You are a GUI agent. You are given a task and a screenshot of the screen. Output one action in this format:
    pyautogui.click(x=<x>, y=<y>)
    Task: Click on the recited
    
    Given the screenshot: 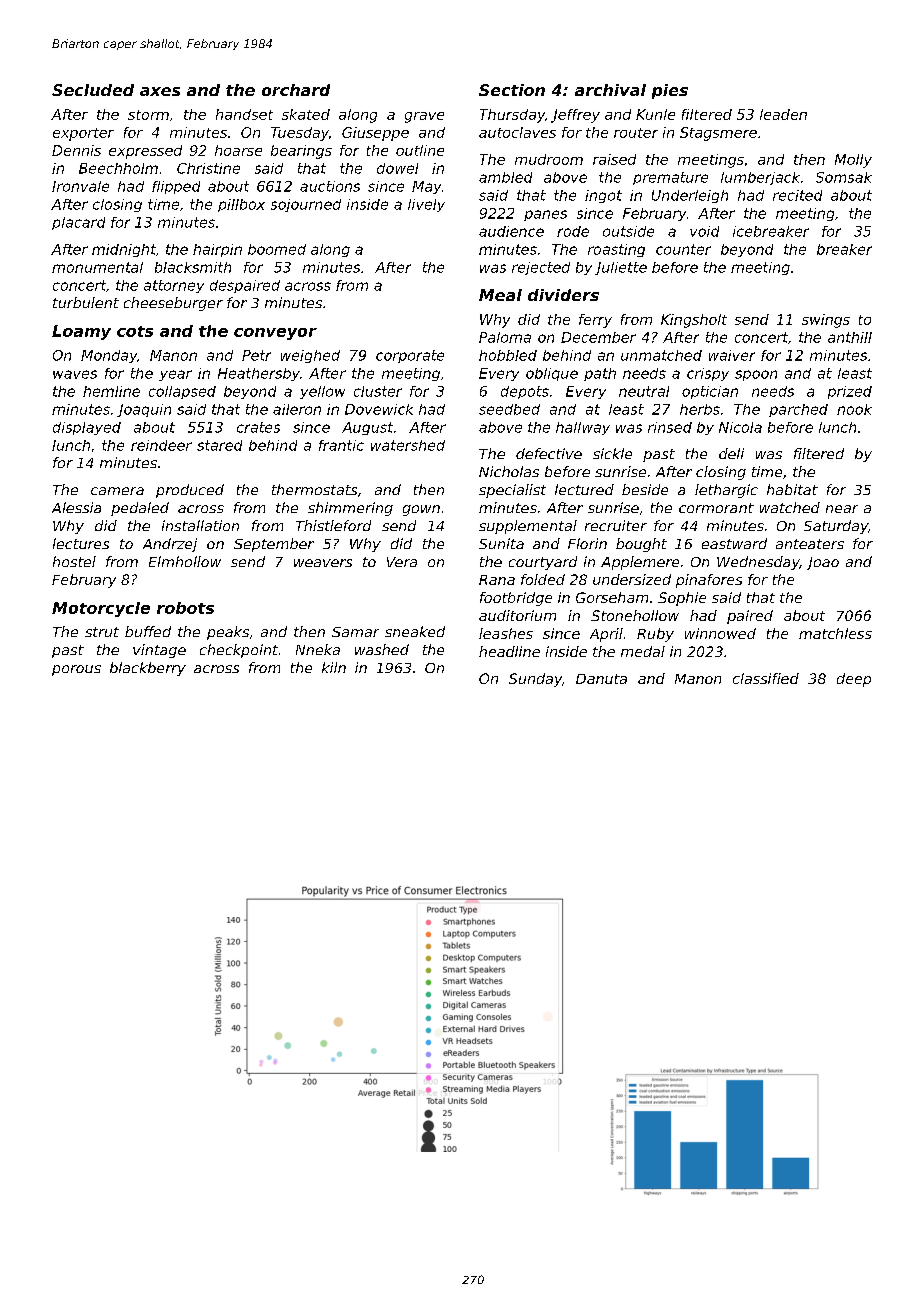 What is the action you would take?
    pyautogui.click(x=797, y=195)
